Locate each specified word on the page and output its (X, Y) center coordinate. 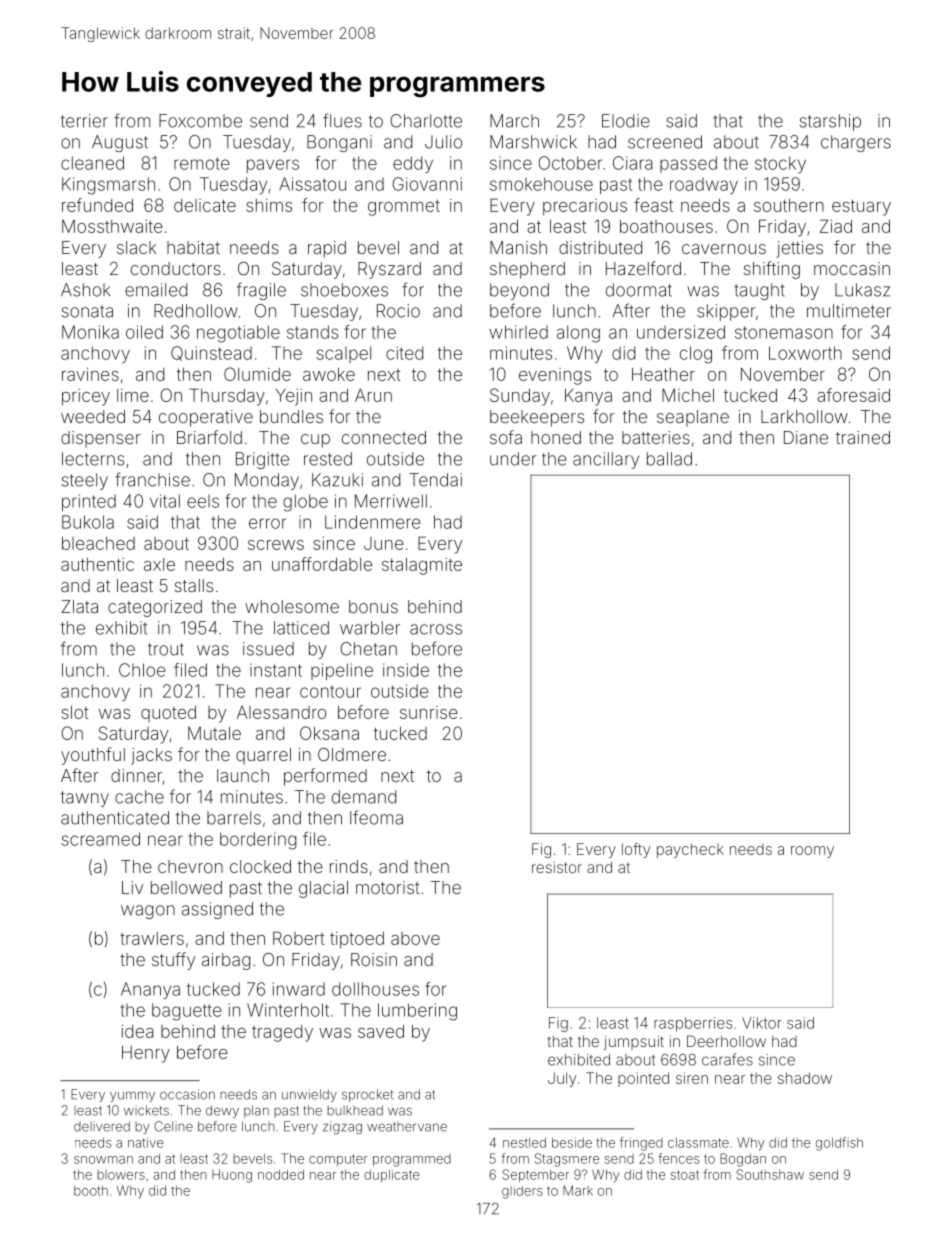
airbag (226, 961)
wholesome (292, 606)
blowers (121, 1175)
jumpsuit (634, 1043)
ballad (669, 459)
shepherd (527, 270)
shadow (805, 1078)
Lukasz (862, 290)
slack (136, 247)
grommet (404, 208)
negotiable (238, 334)
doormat (639, 290)
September (535, 1175)
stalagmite (422, 566)
